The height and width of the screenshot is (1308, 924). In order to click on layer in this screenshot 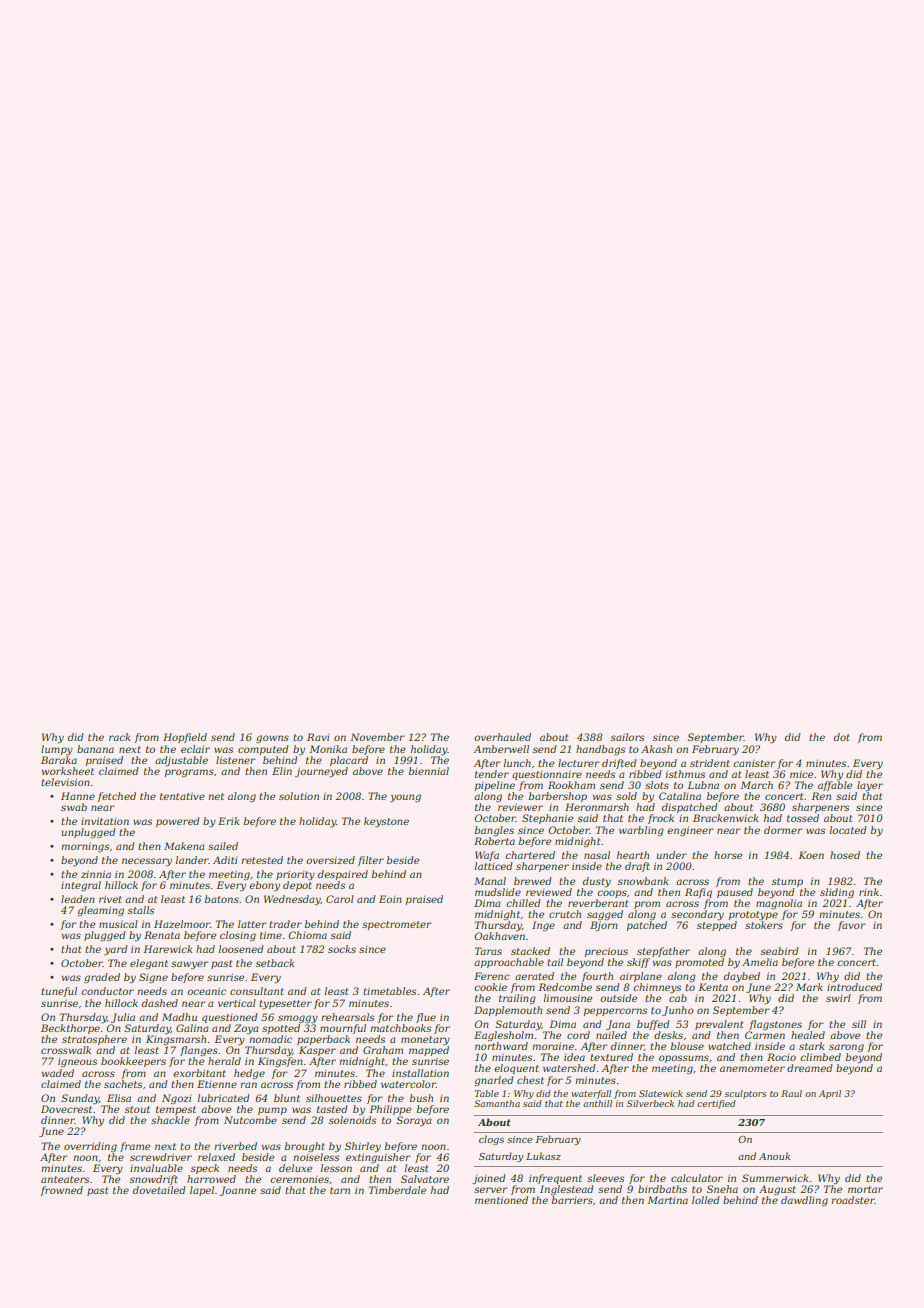, I will do `click(870, 786)`.
